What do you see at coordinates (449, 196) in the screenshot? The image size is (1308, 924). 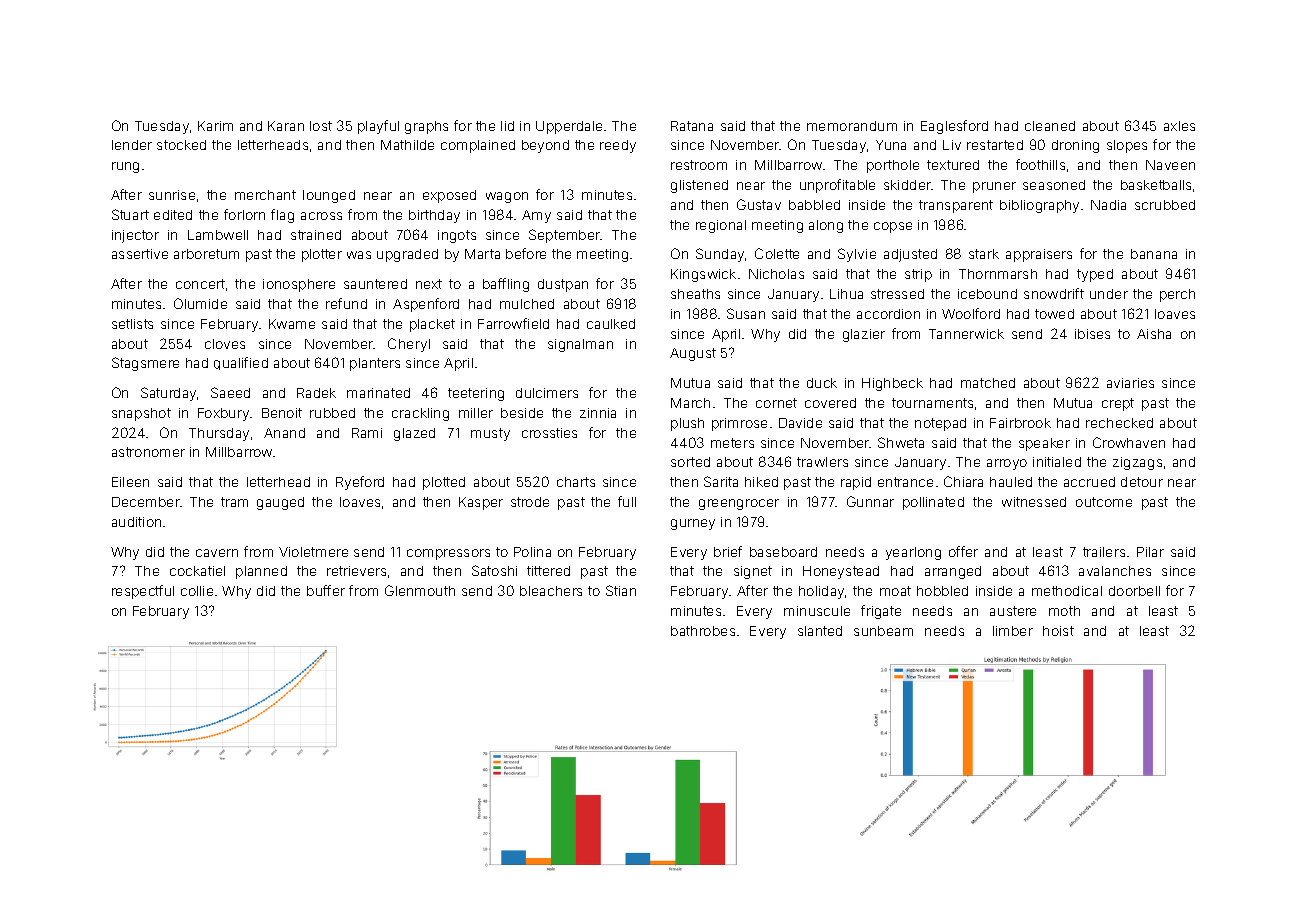 I see `exposed` at bounding box center [449, 196].
